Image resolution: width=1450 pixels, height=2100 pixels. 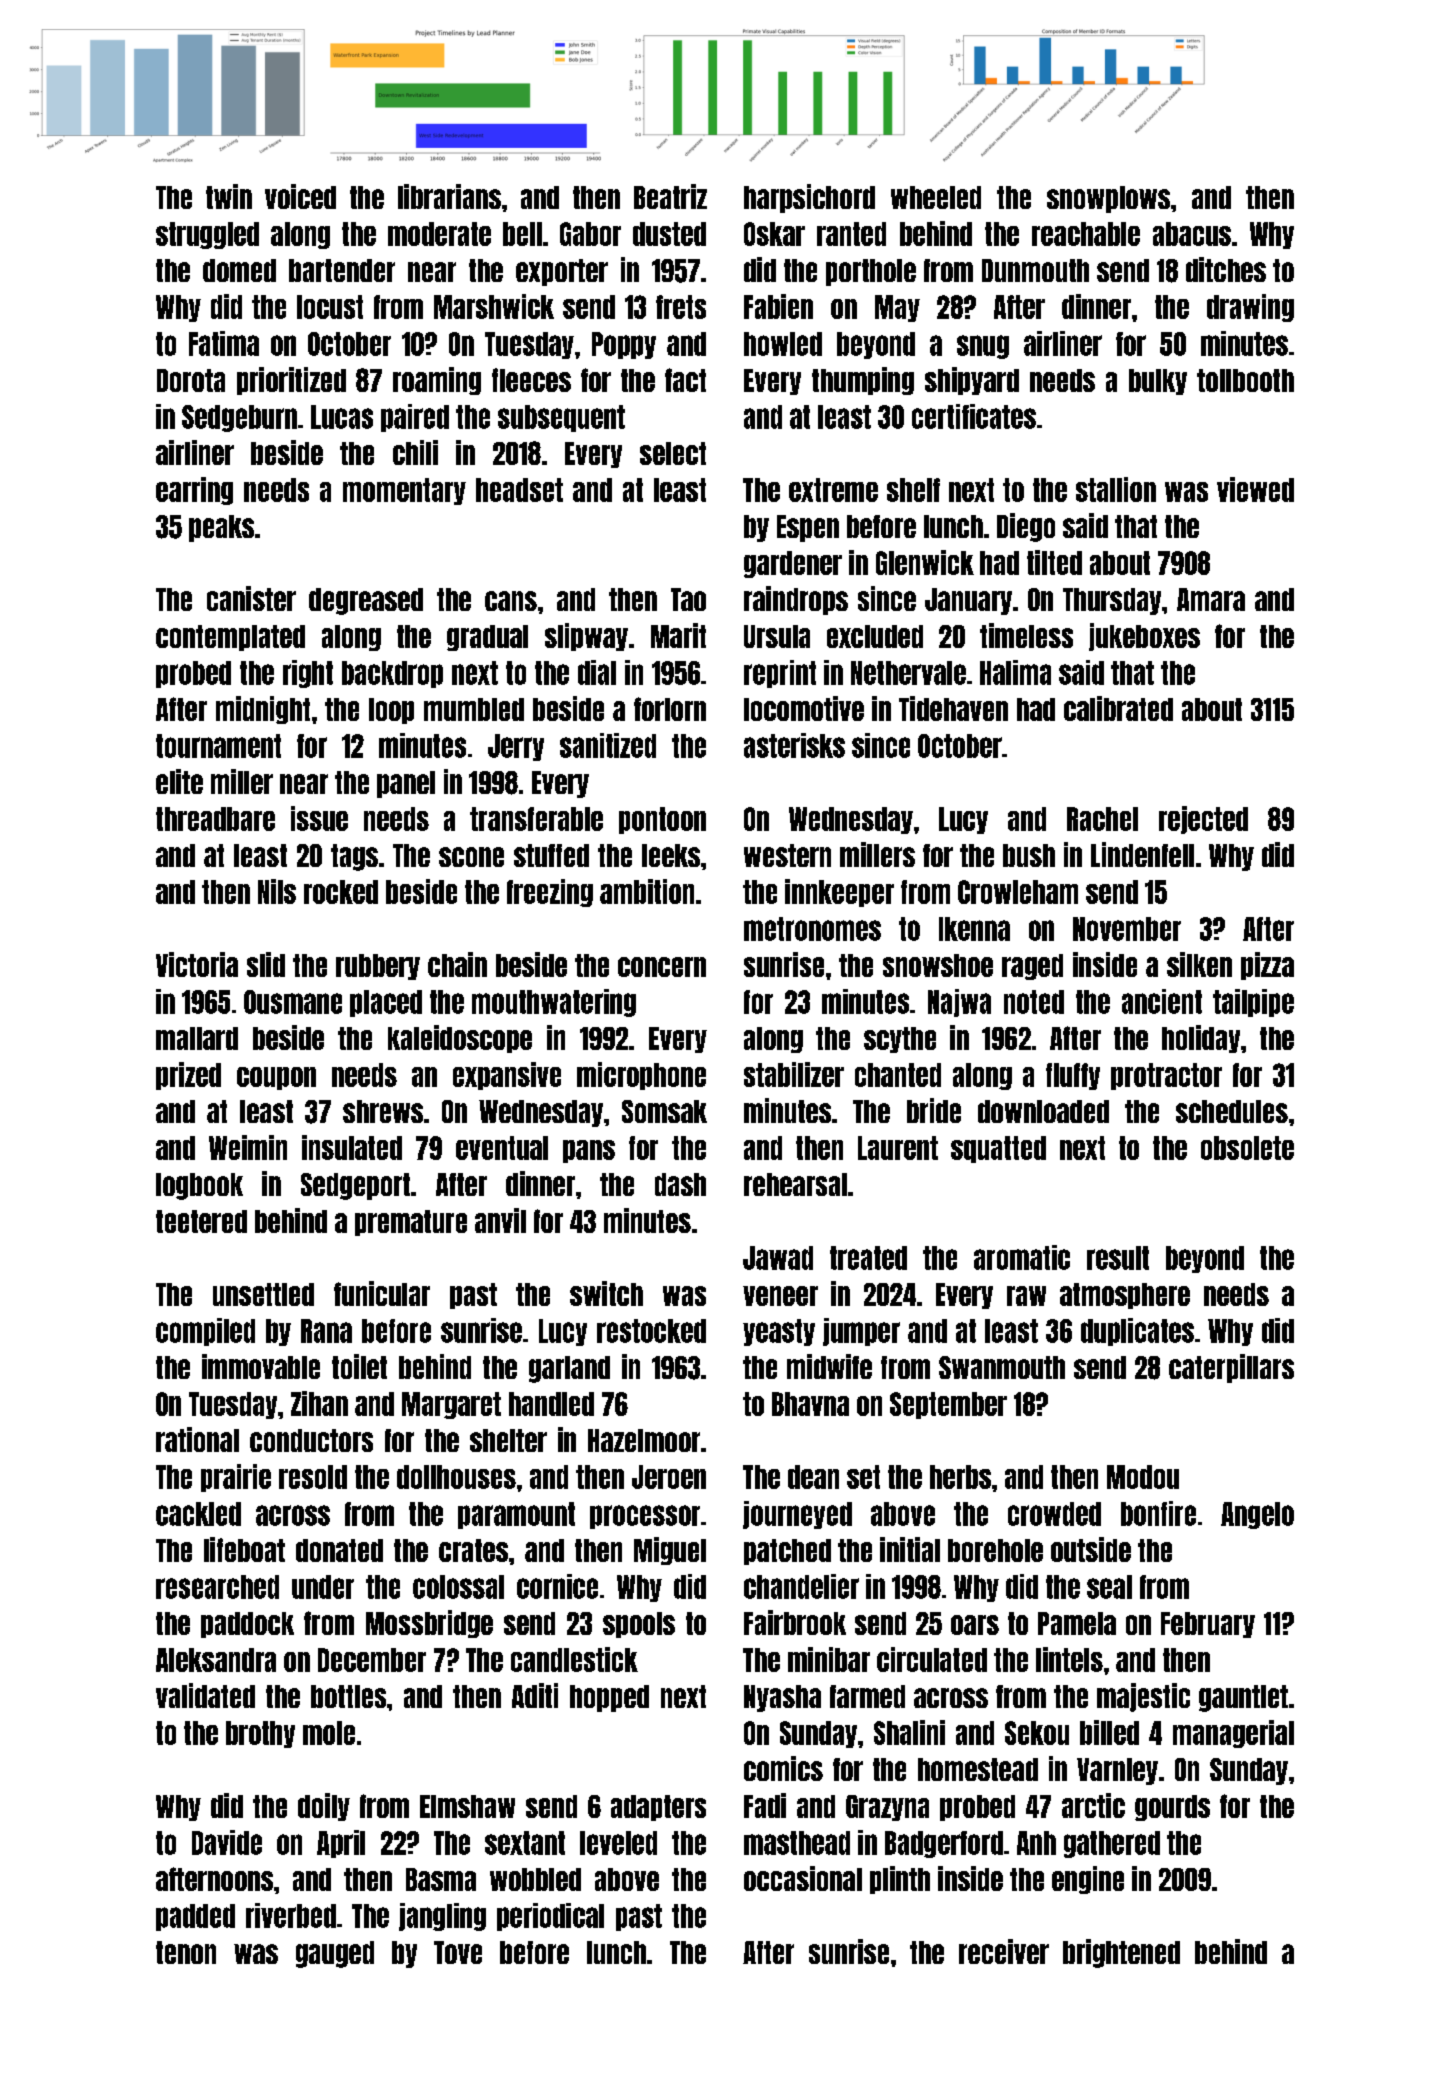 I want to click on Fadi, so click(x=765, y=1805).
